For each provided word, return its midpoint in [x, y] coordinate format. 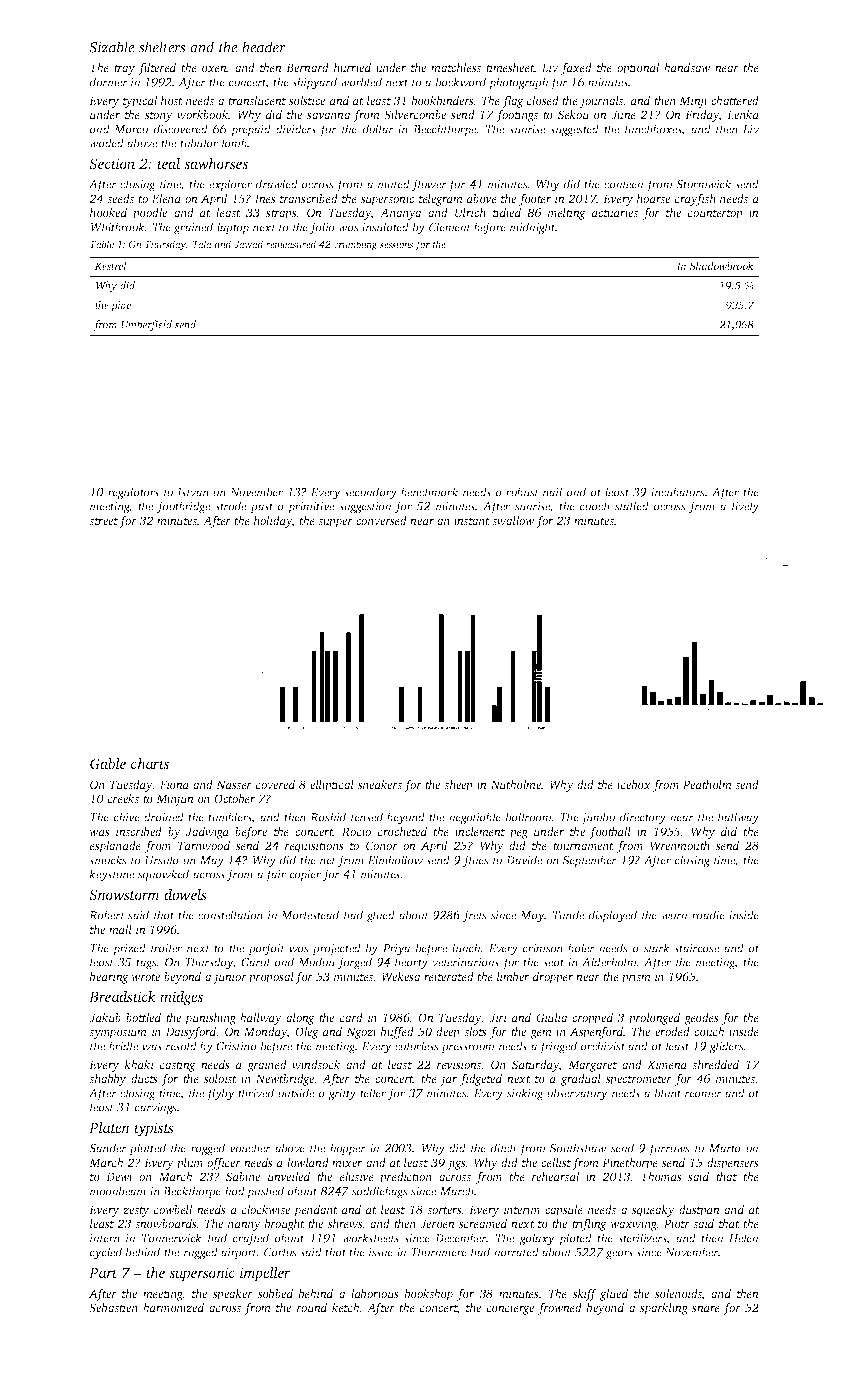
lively [745, 507]
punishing [210, 1019]
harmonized [173, 1307]
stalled [632, 506]
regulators [133, 493]
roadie [708, 915]
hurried [352, 67]
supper [335, 523]
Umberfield [146, 325]
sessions [396, 244]
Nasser [234, 784]
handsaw [687, 67]
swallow [513, 520]
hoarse [653, 198]
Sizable [112, 47]
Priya [396, 950]
